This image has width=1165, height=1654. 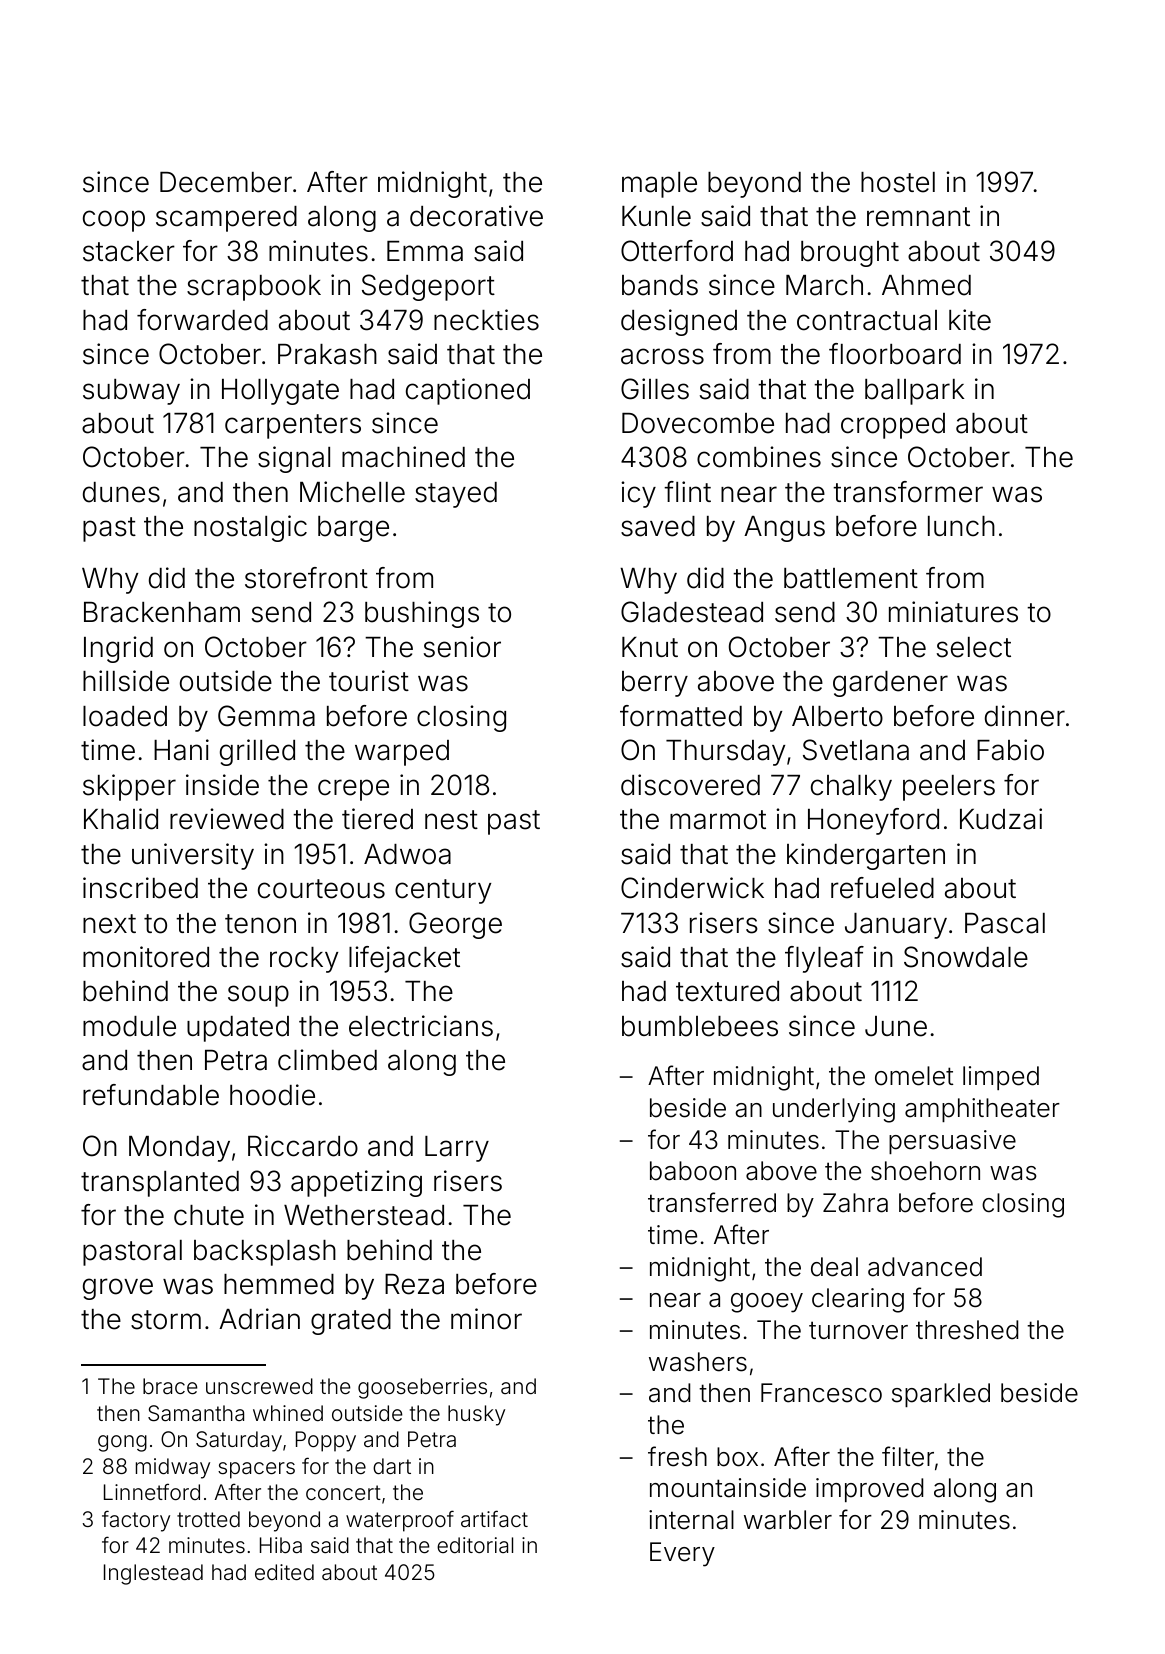 What do you see at coordinates (655, 684) in the image?
I see `berry` at bounding box center [655, 684].
